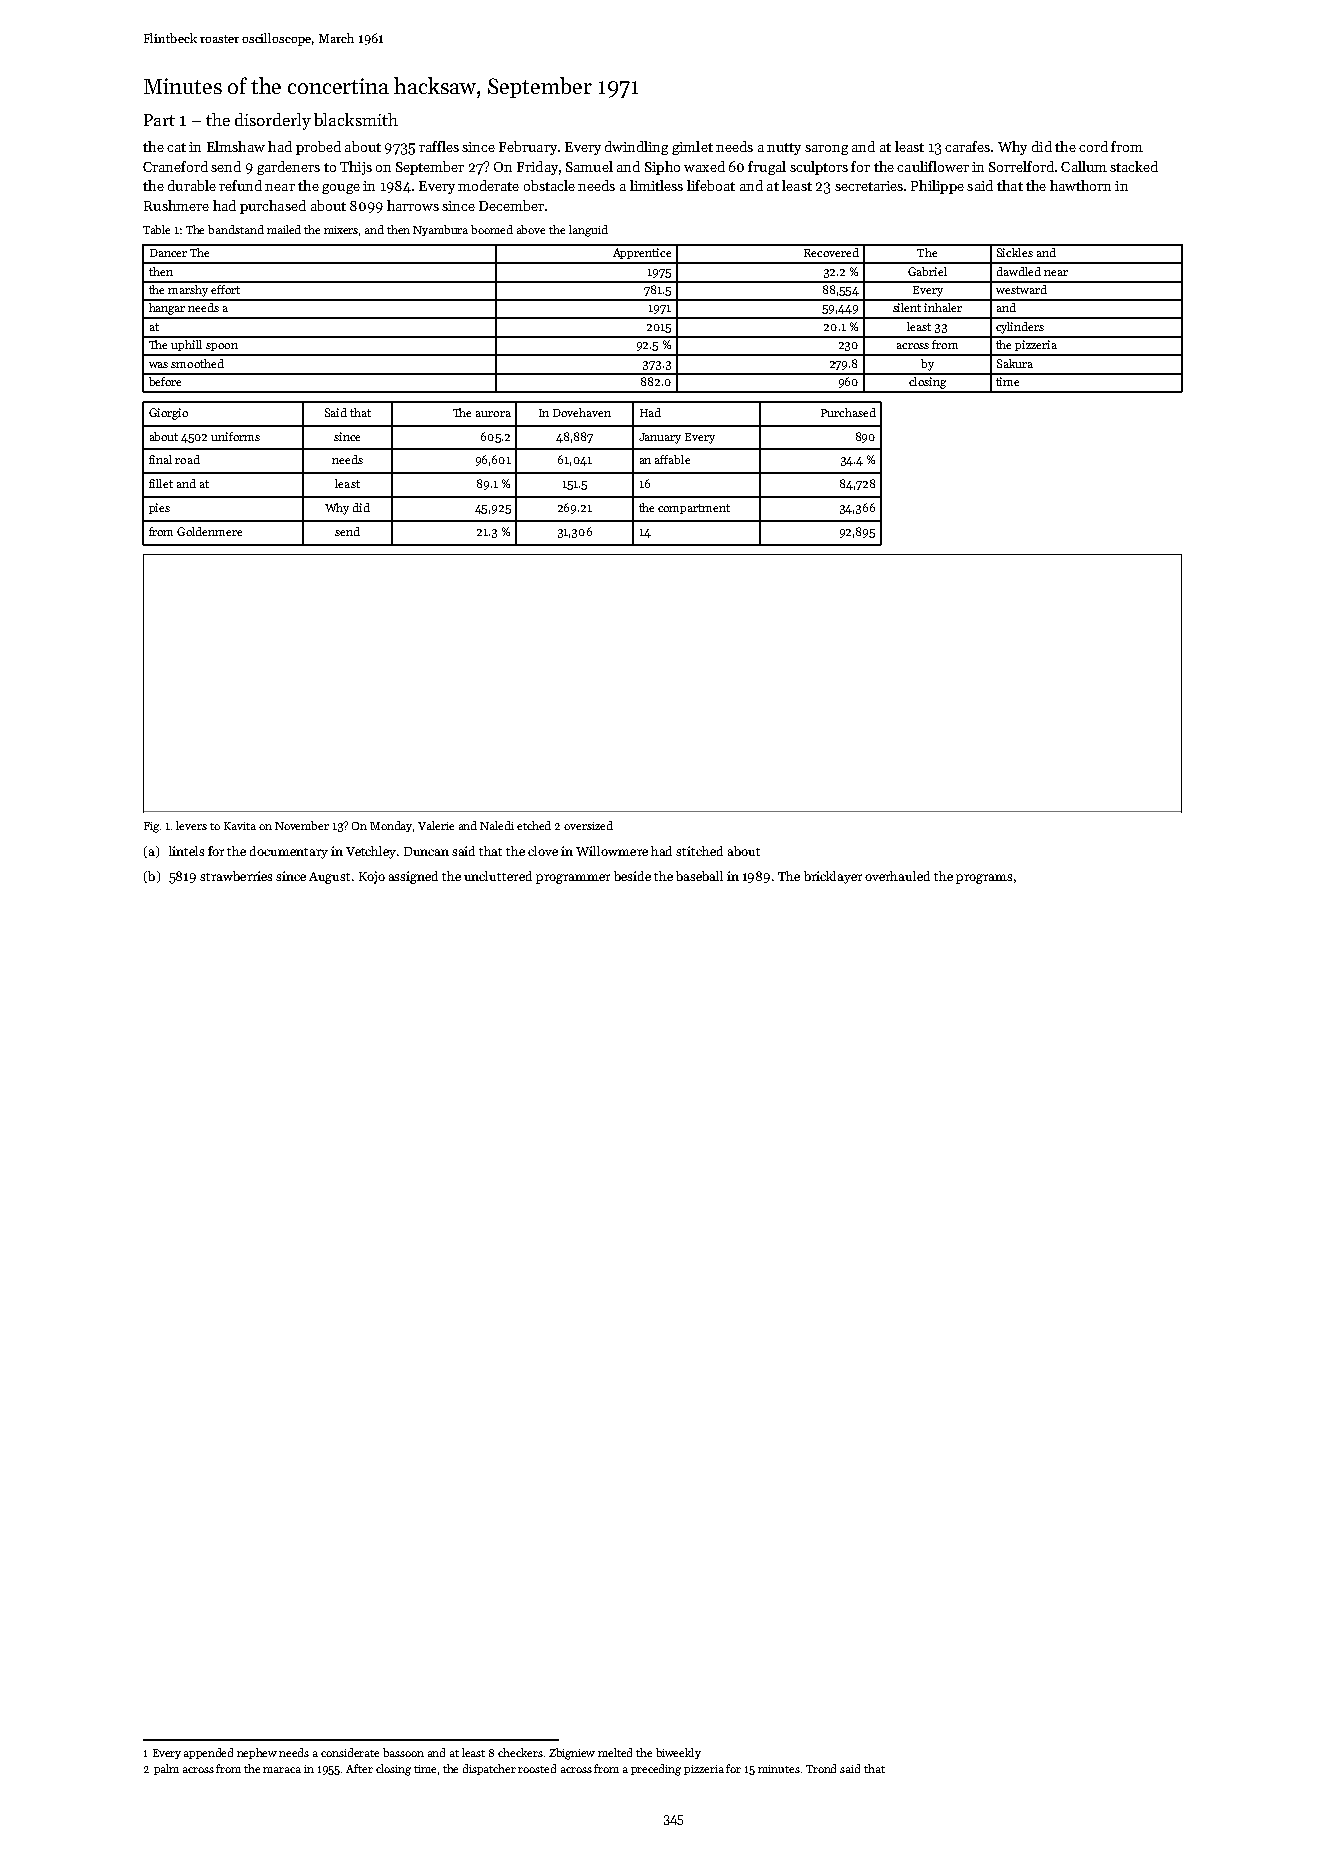 The width and height of the screenshot is (1325, 1874). I want to click on palm, so click(166, 1769).
